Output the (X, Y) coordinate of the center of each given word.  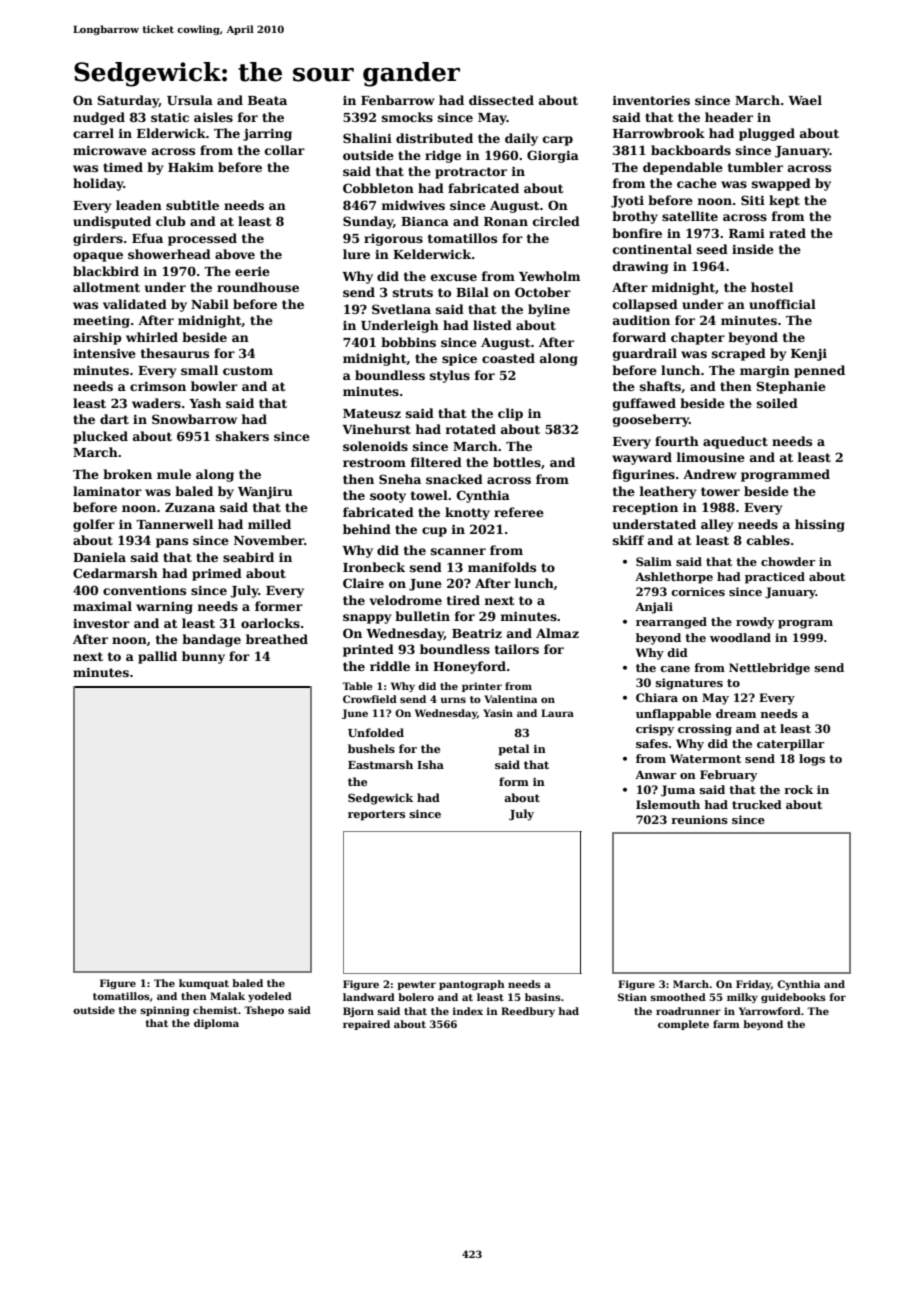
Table (357, 686)
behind (367, 529)
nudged (99, 118)
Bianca (425, 221)
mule (174, 474)
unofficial (782, 304)
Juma (678, 791)
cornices (698, 591)
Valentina (510, 699)
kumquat (204, 984)
